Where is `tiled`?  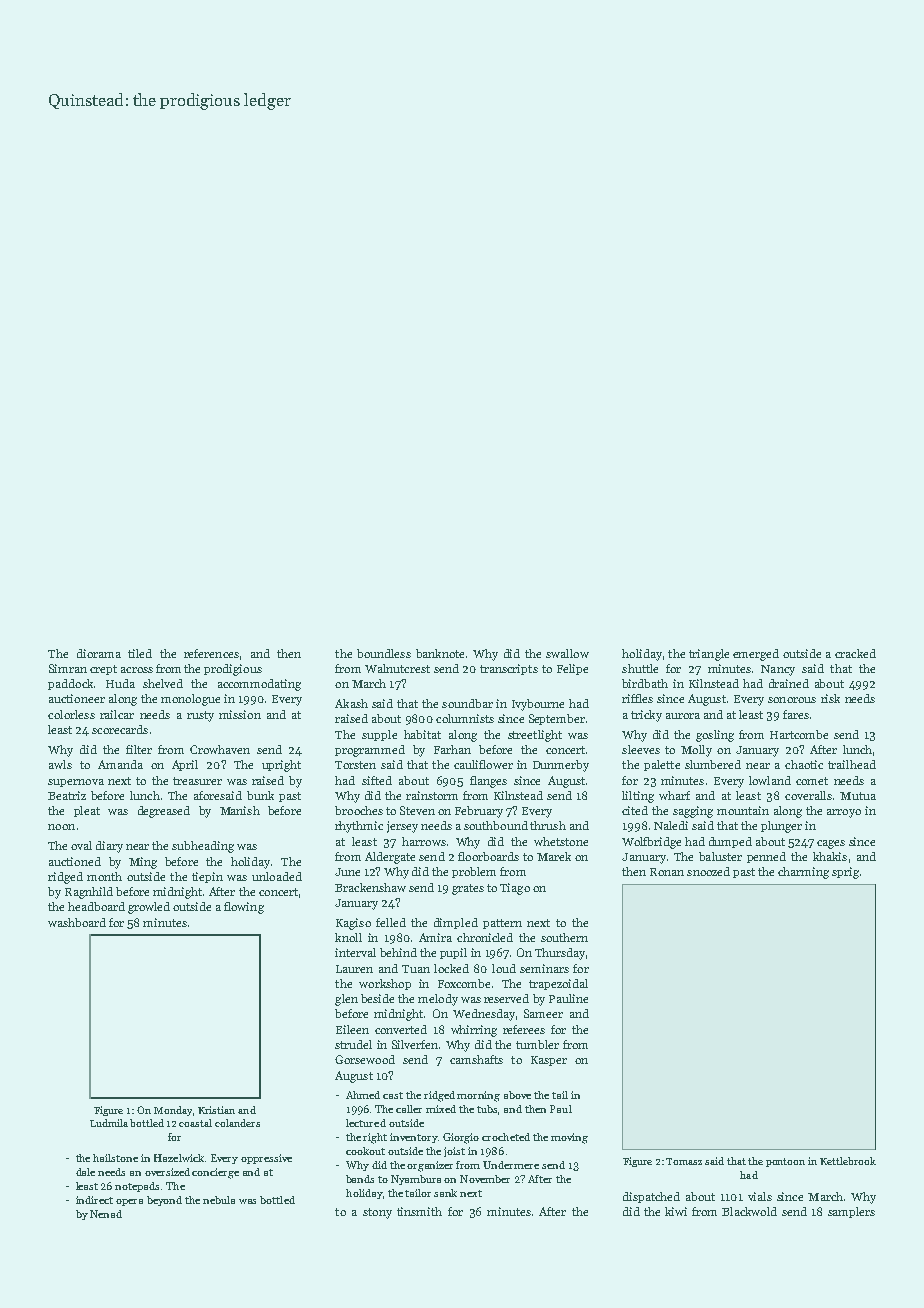
tiled is located at coordinates (140, 653).
